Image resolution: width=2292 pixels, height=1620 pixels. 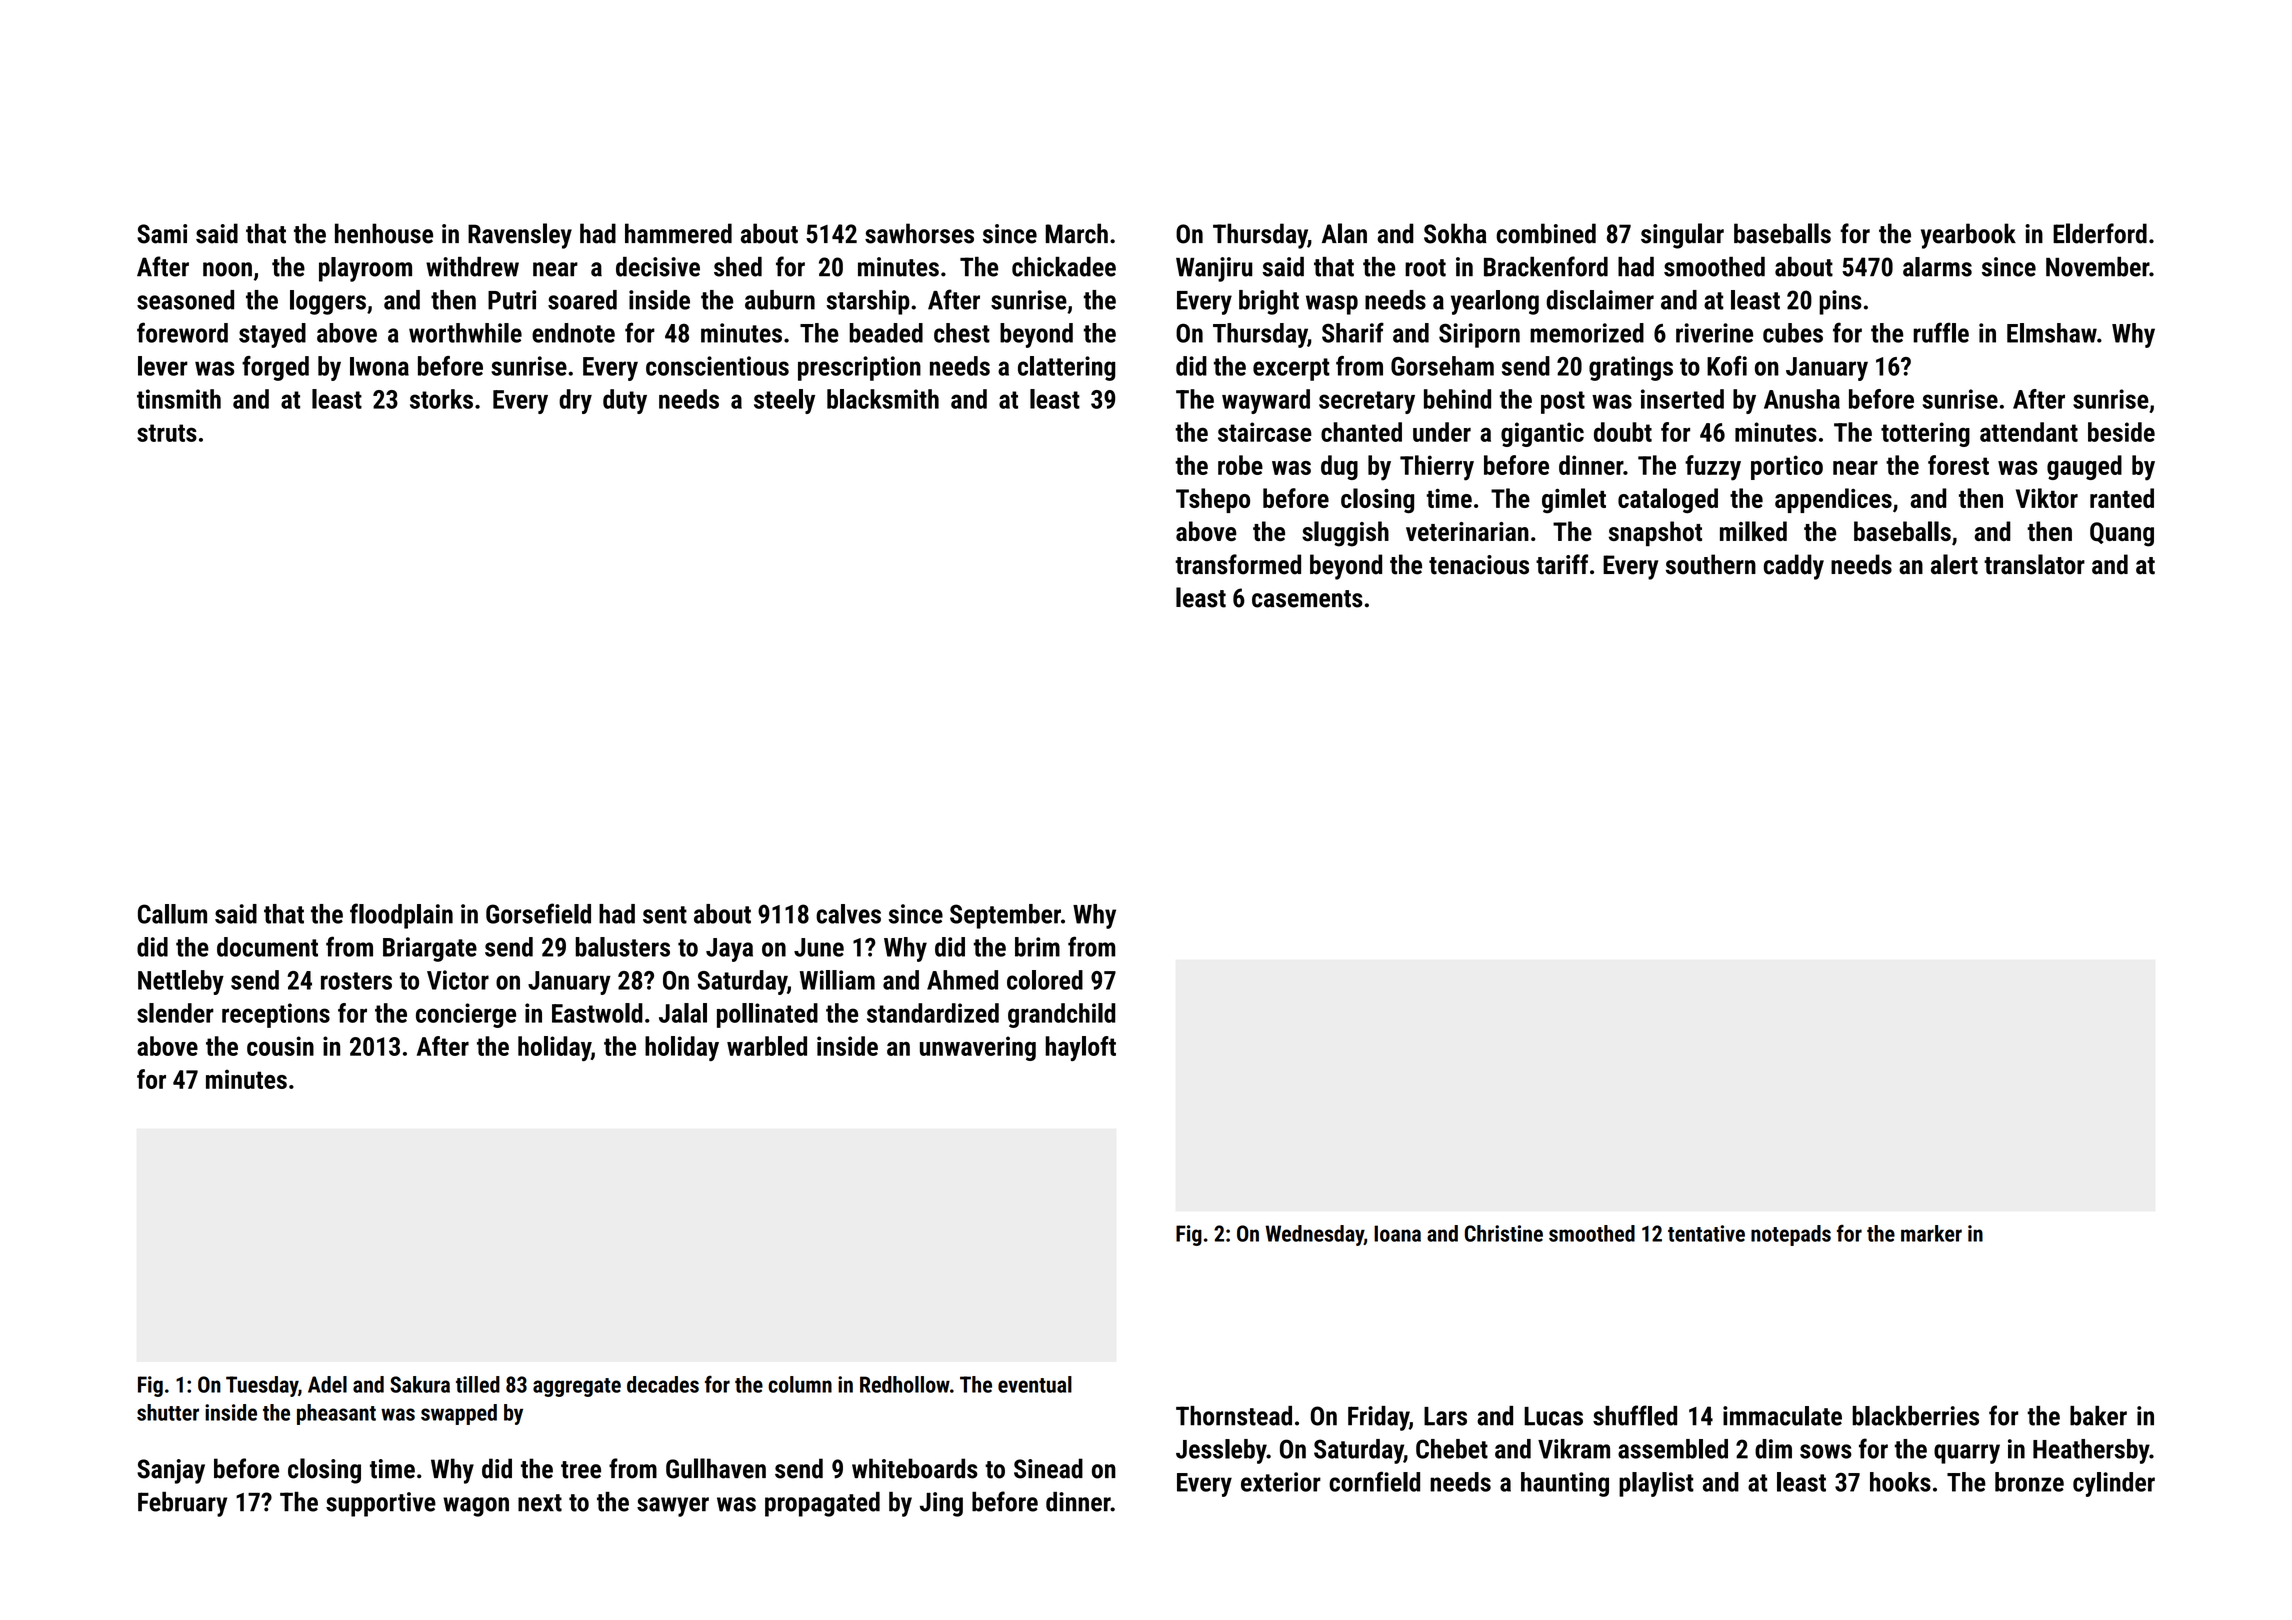 I want to click on caddy, so click(x=1794, y=567).
